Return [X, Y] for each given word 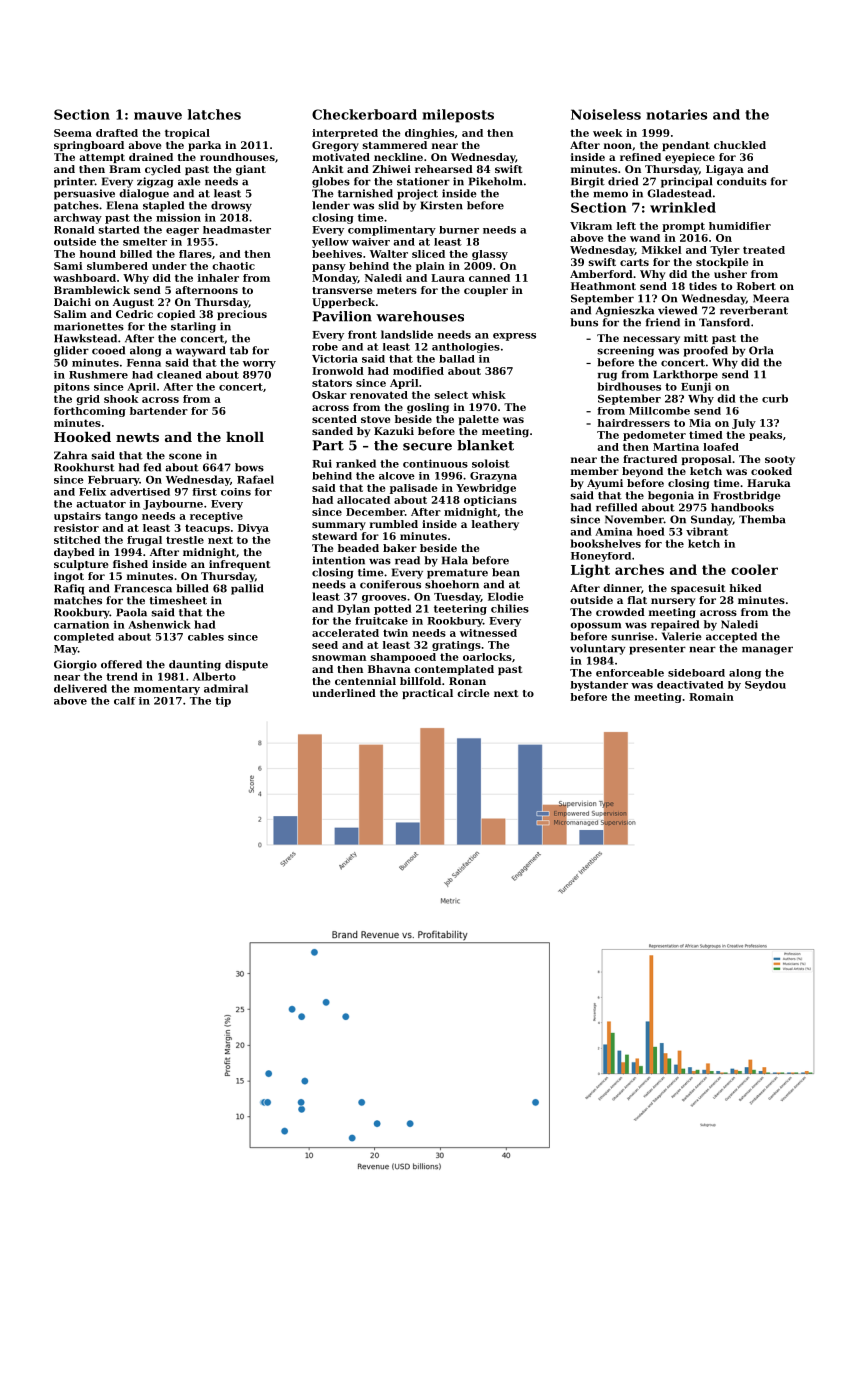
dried [623, 181]
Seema [73, 133]
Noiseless [606, 114]
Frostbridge [747, 496]
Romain [711, 697]
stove [375, 419]
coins [236, 492]
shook [121, 399]
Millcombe [659, 411]
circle [473, 693]
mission [178, 217]
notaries [676, 114]
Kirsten [441, 205]
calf [125, 701]
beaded [358, 548]
